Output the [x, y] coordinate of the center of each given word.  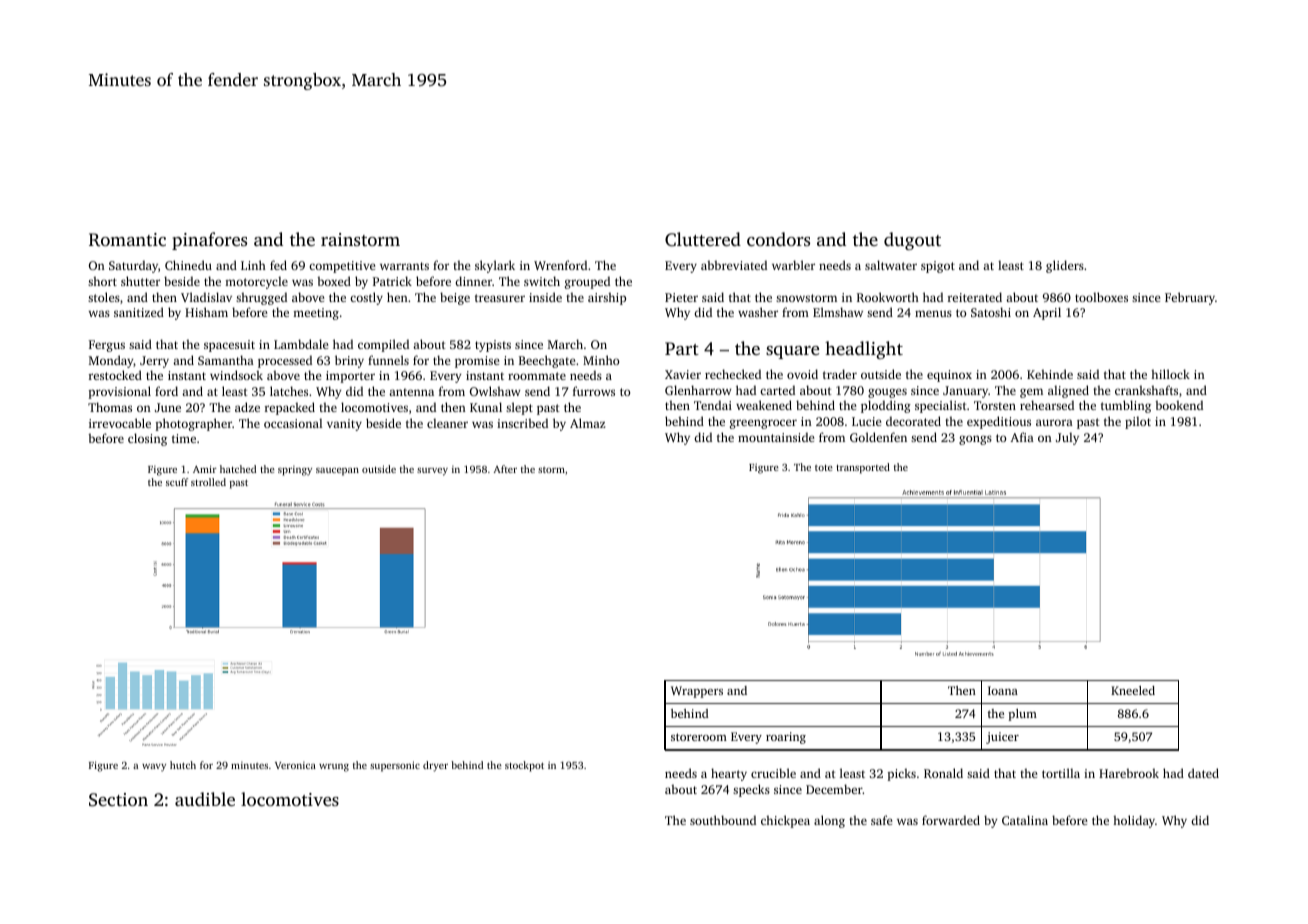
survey [432, 472]
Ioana [1003, 690]
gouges [887, 393]
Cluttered [703, 239]
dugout [912, 241]
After [505, 469]
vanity [344, 425]
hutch [183, 765]
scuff [177, 482]
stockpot [524, 766]
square [792, 352]
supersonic [395, 766]
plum [1022, 715]
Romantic [127, 240]
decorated [913, 421]
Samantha [226, 360]
